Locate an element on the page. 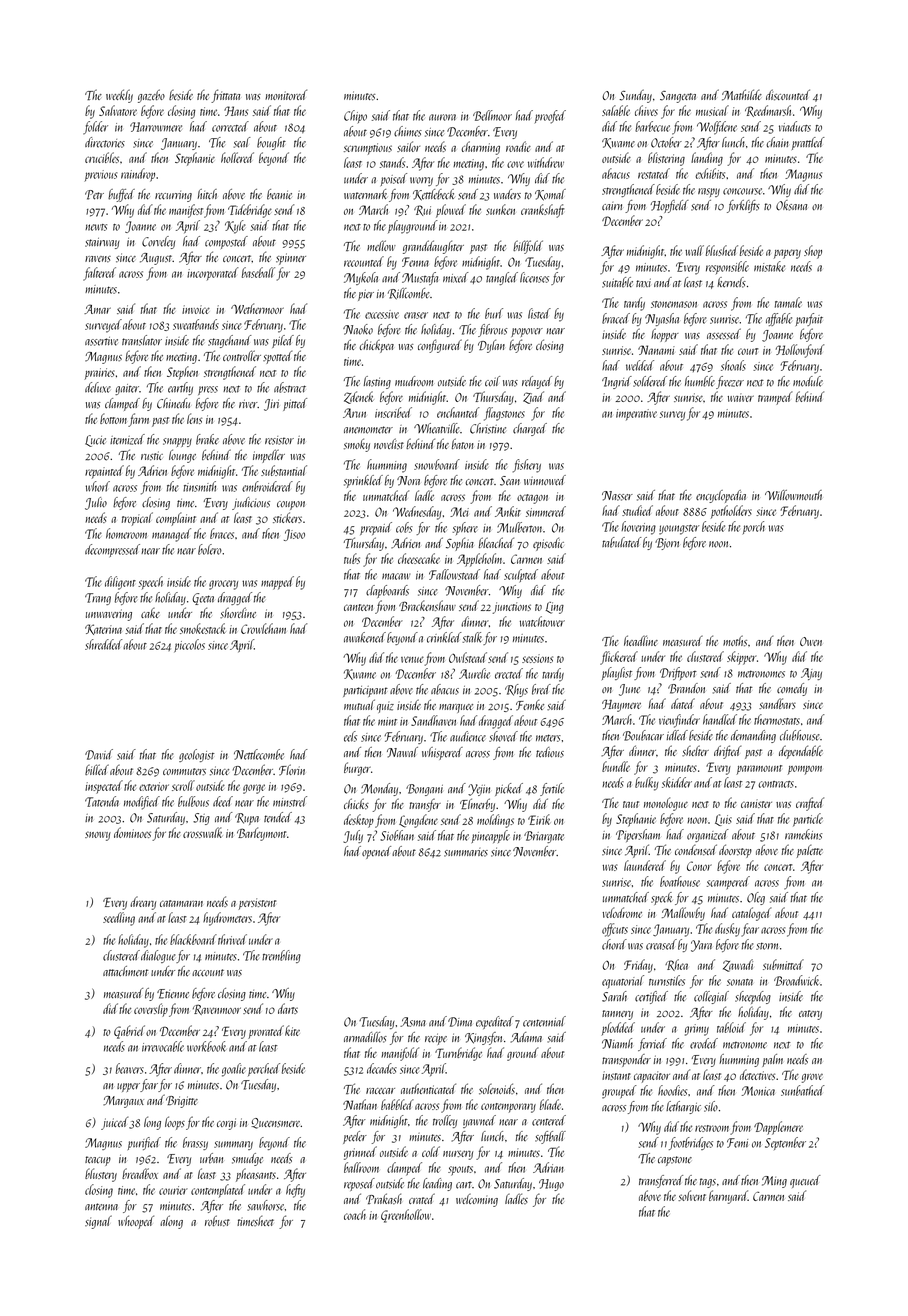 The width and height of the page is (908, 1316). Nettlecombe is located at coordinates (259, 754).
